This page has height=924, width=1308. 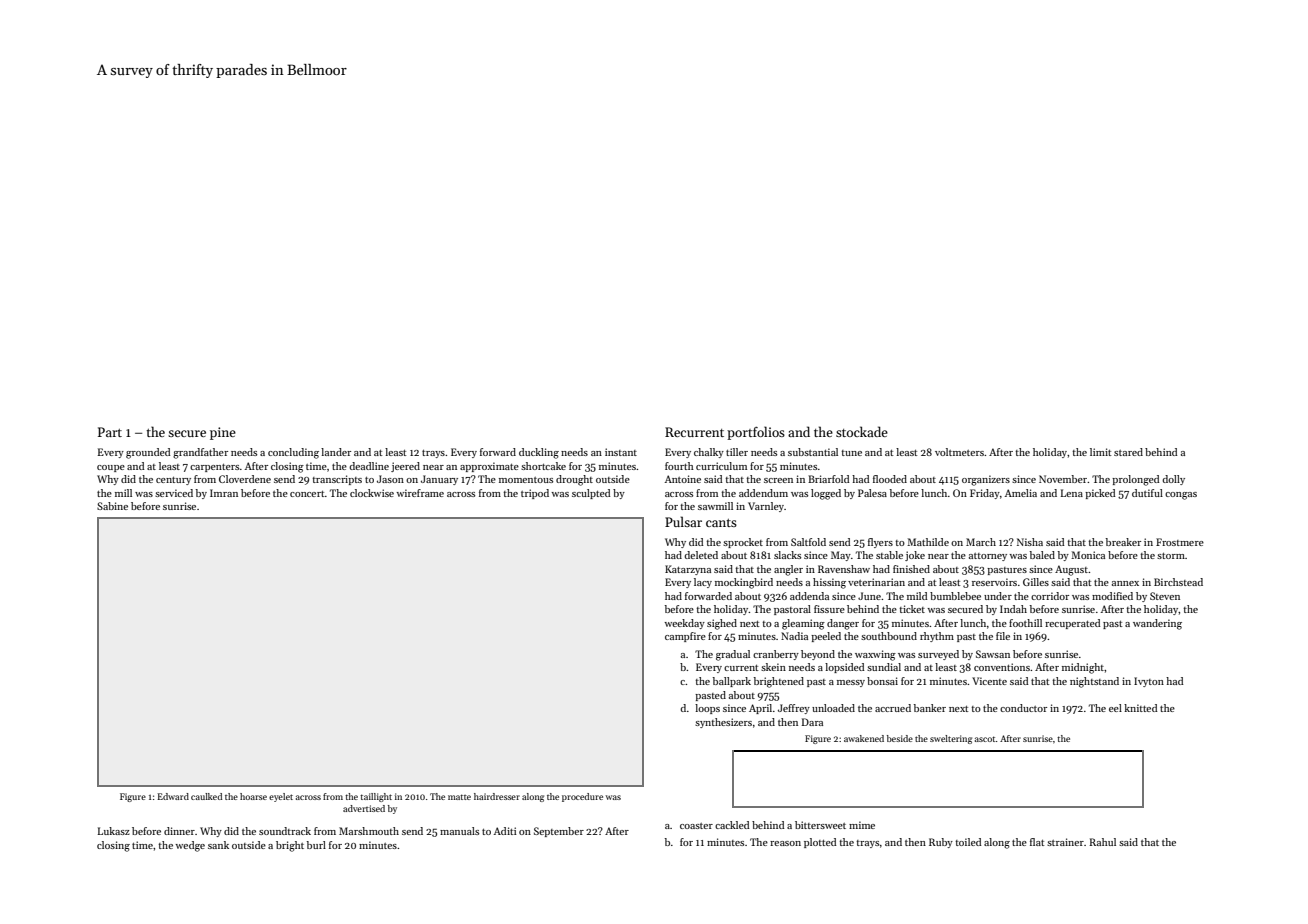 What do you see at coordinates (1173, 480) in the page?
I see `dolly` at bounding box center [1173, 480].
